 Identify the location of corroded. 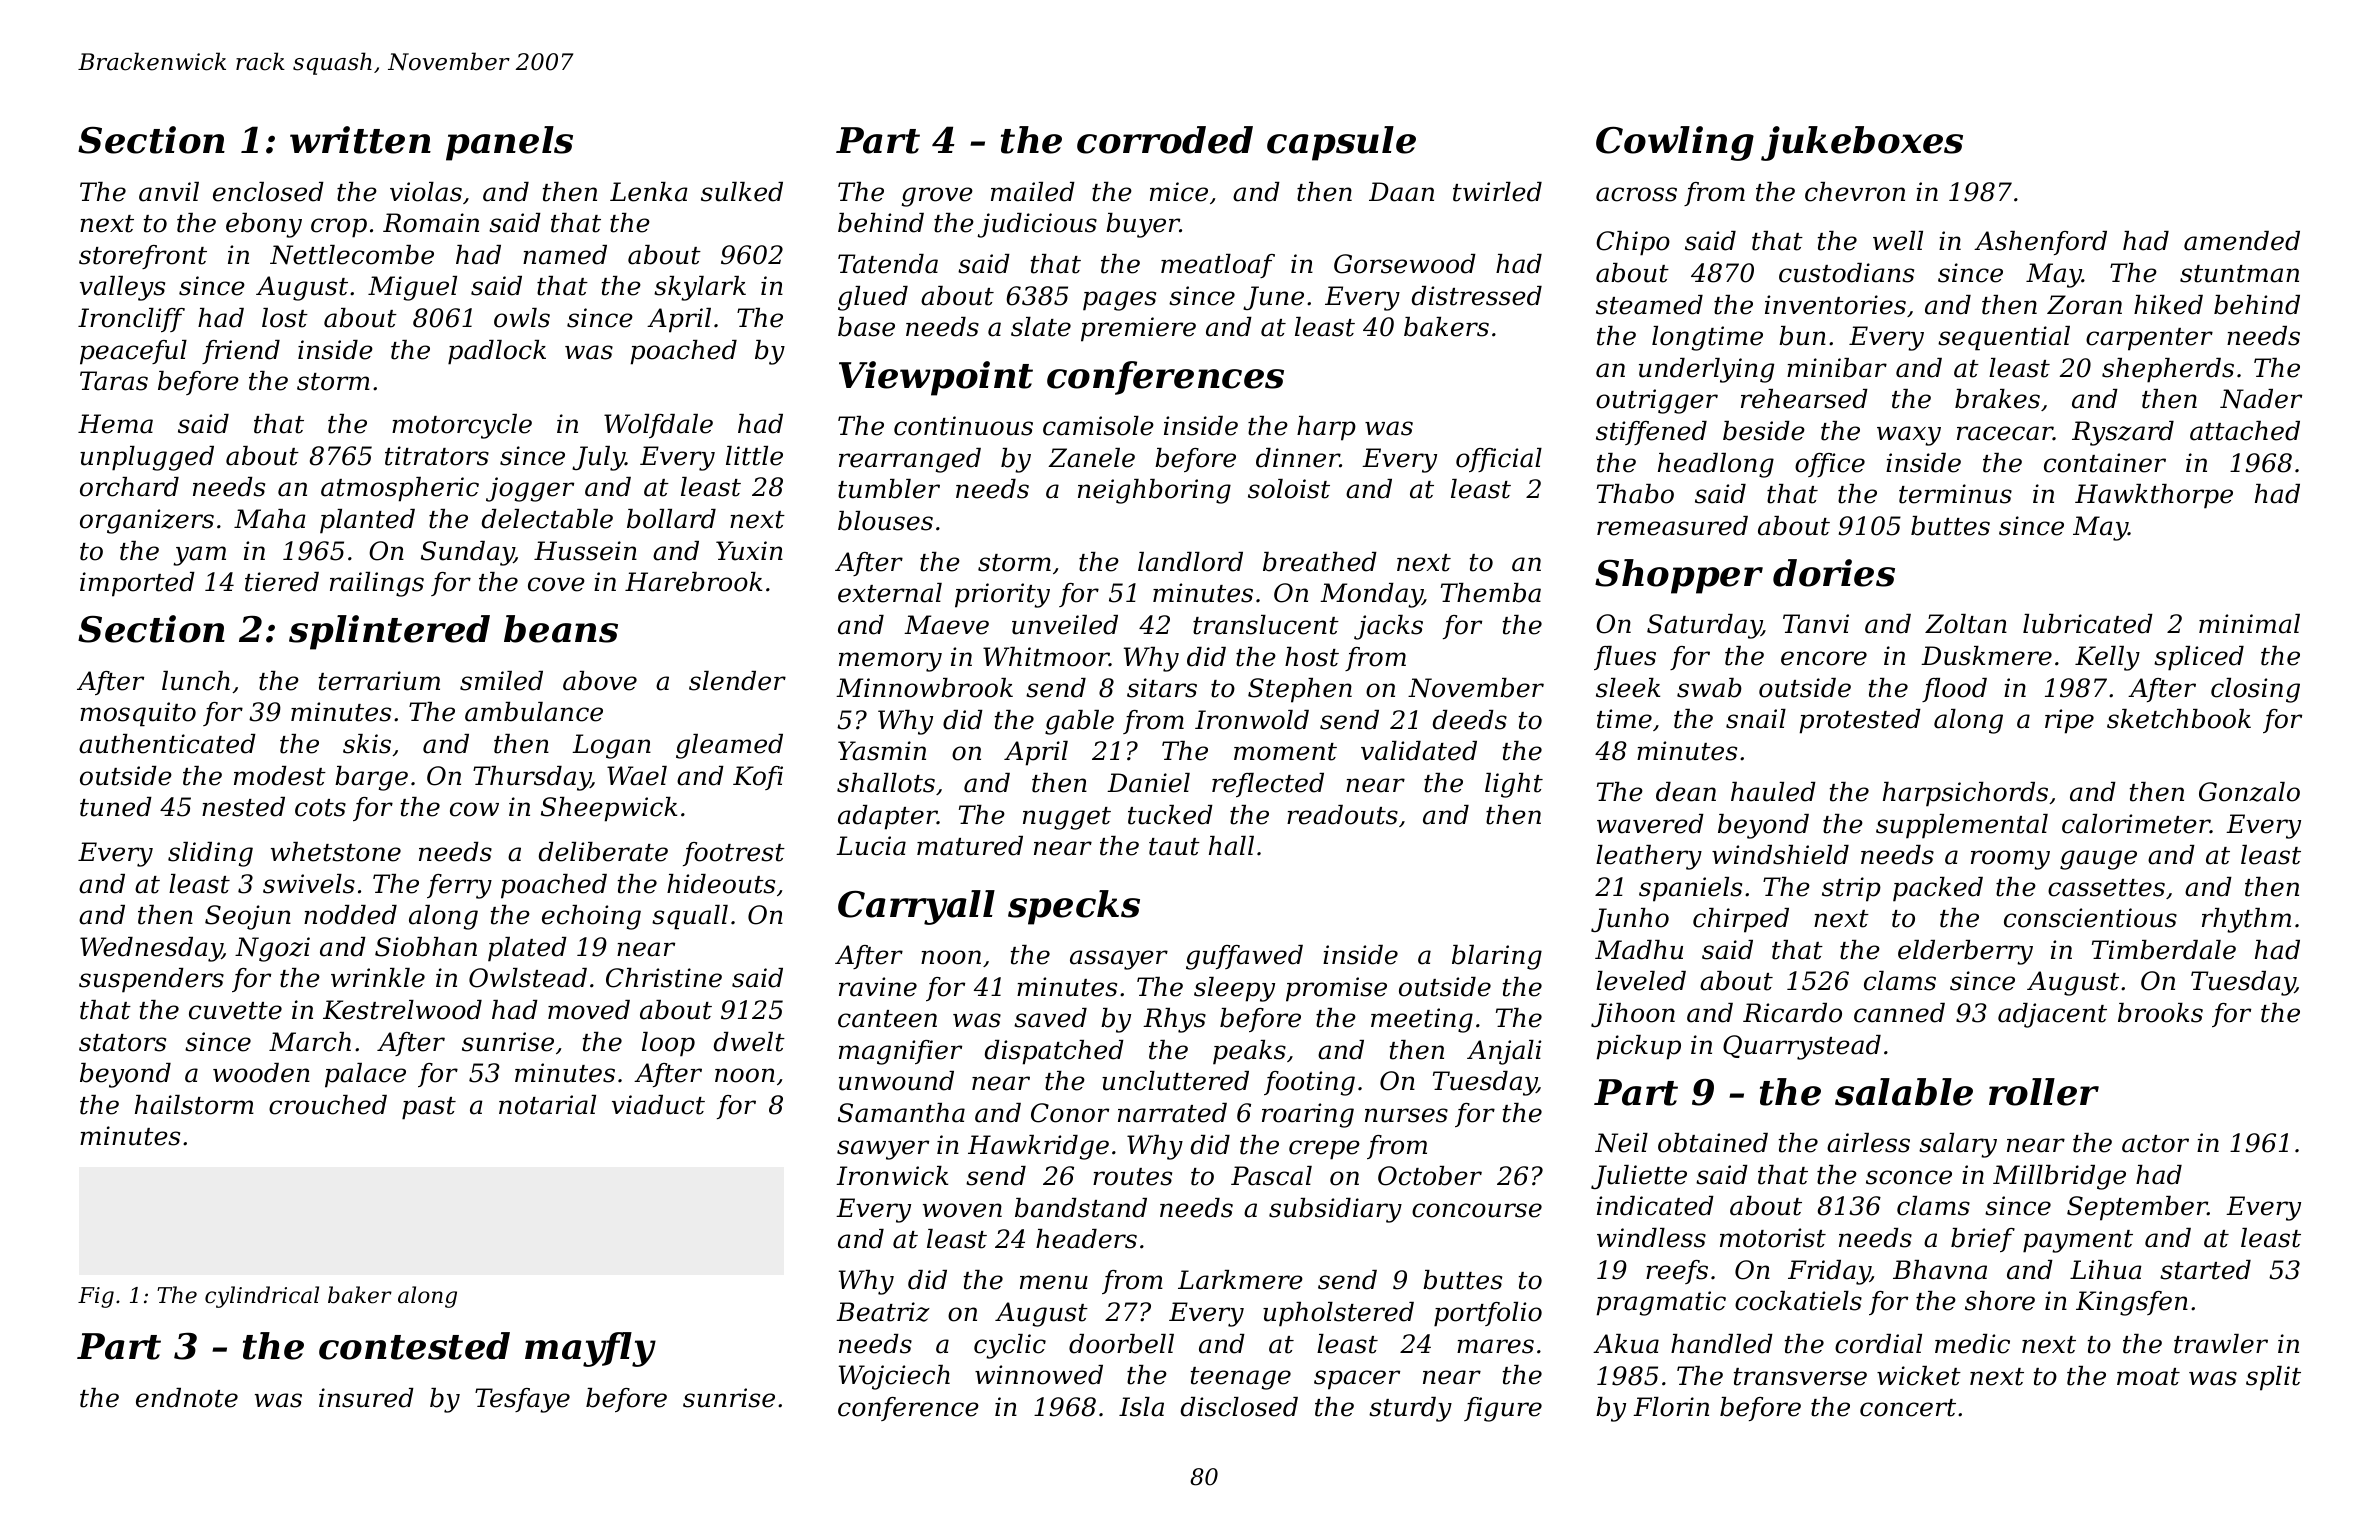
(1165, 140).
